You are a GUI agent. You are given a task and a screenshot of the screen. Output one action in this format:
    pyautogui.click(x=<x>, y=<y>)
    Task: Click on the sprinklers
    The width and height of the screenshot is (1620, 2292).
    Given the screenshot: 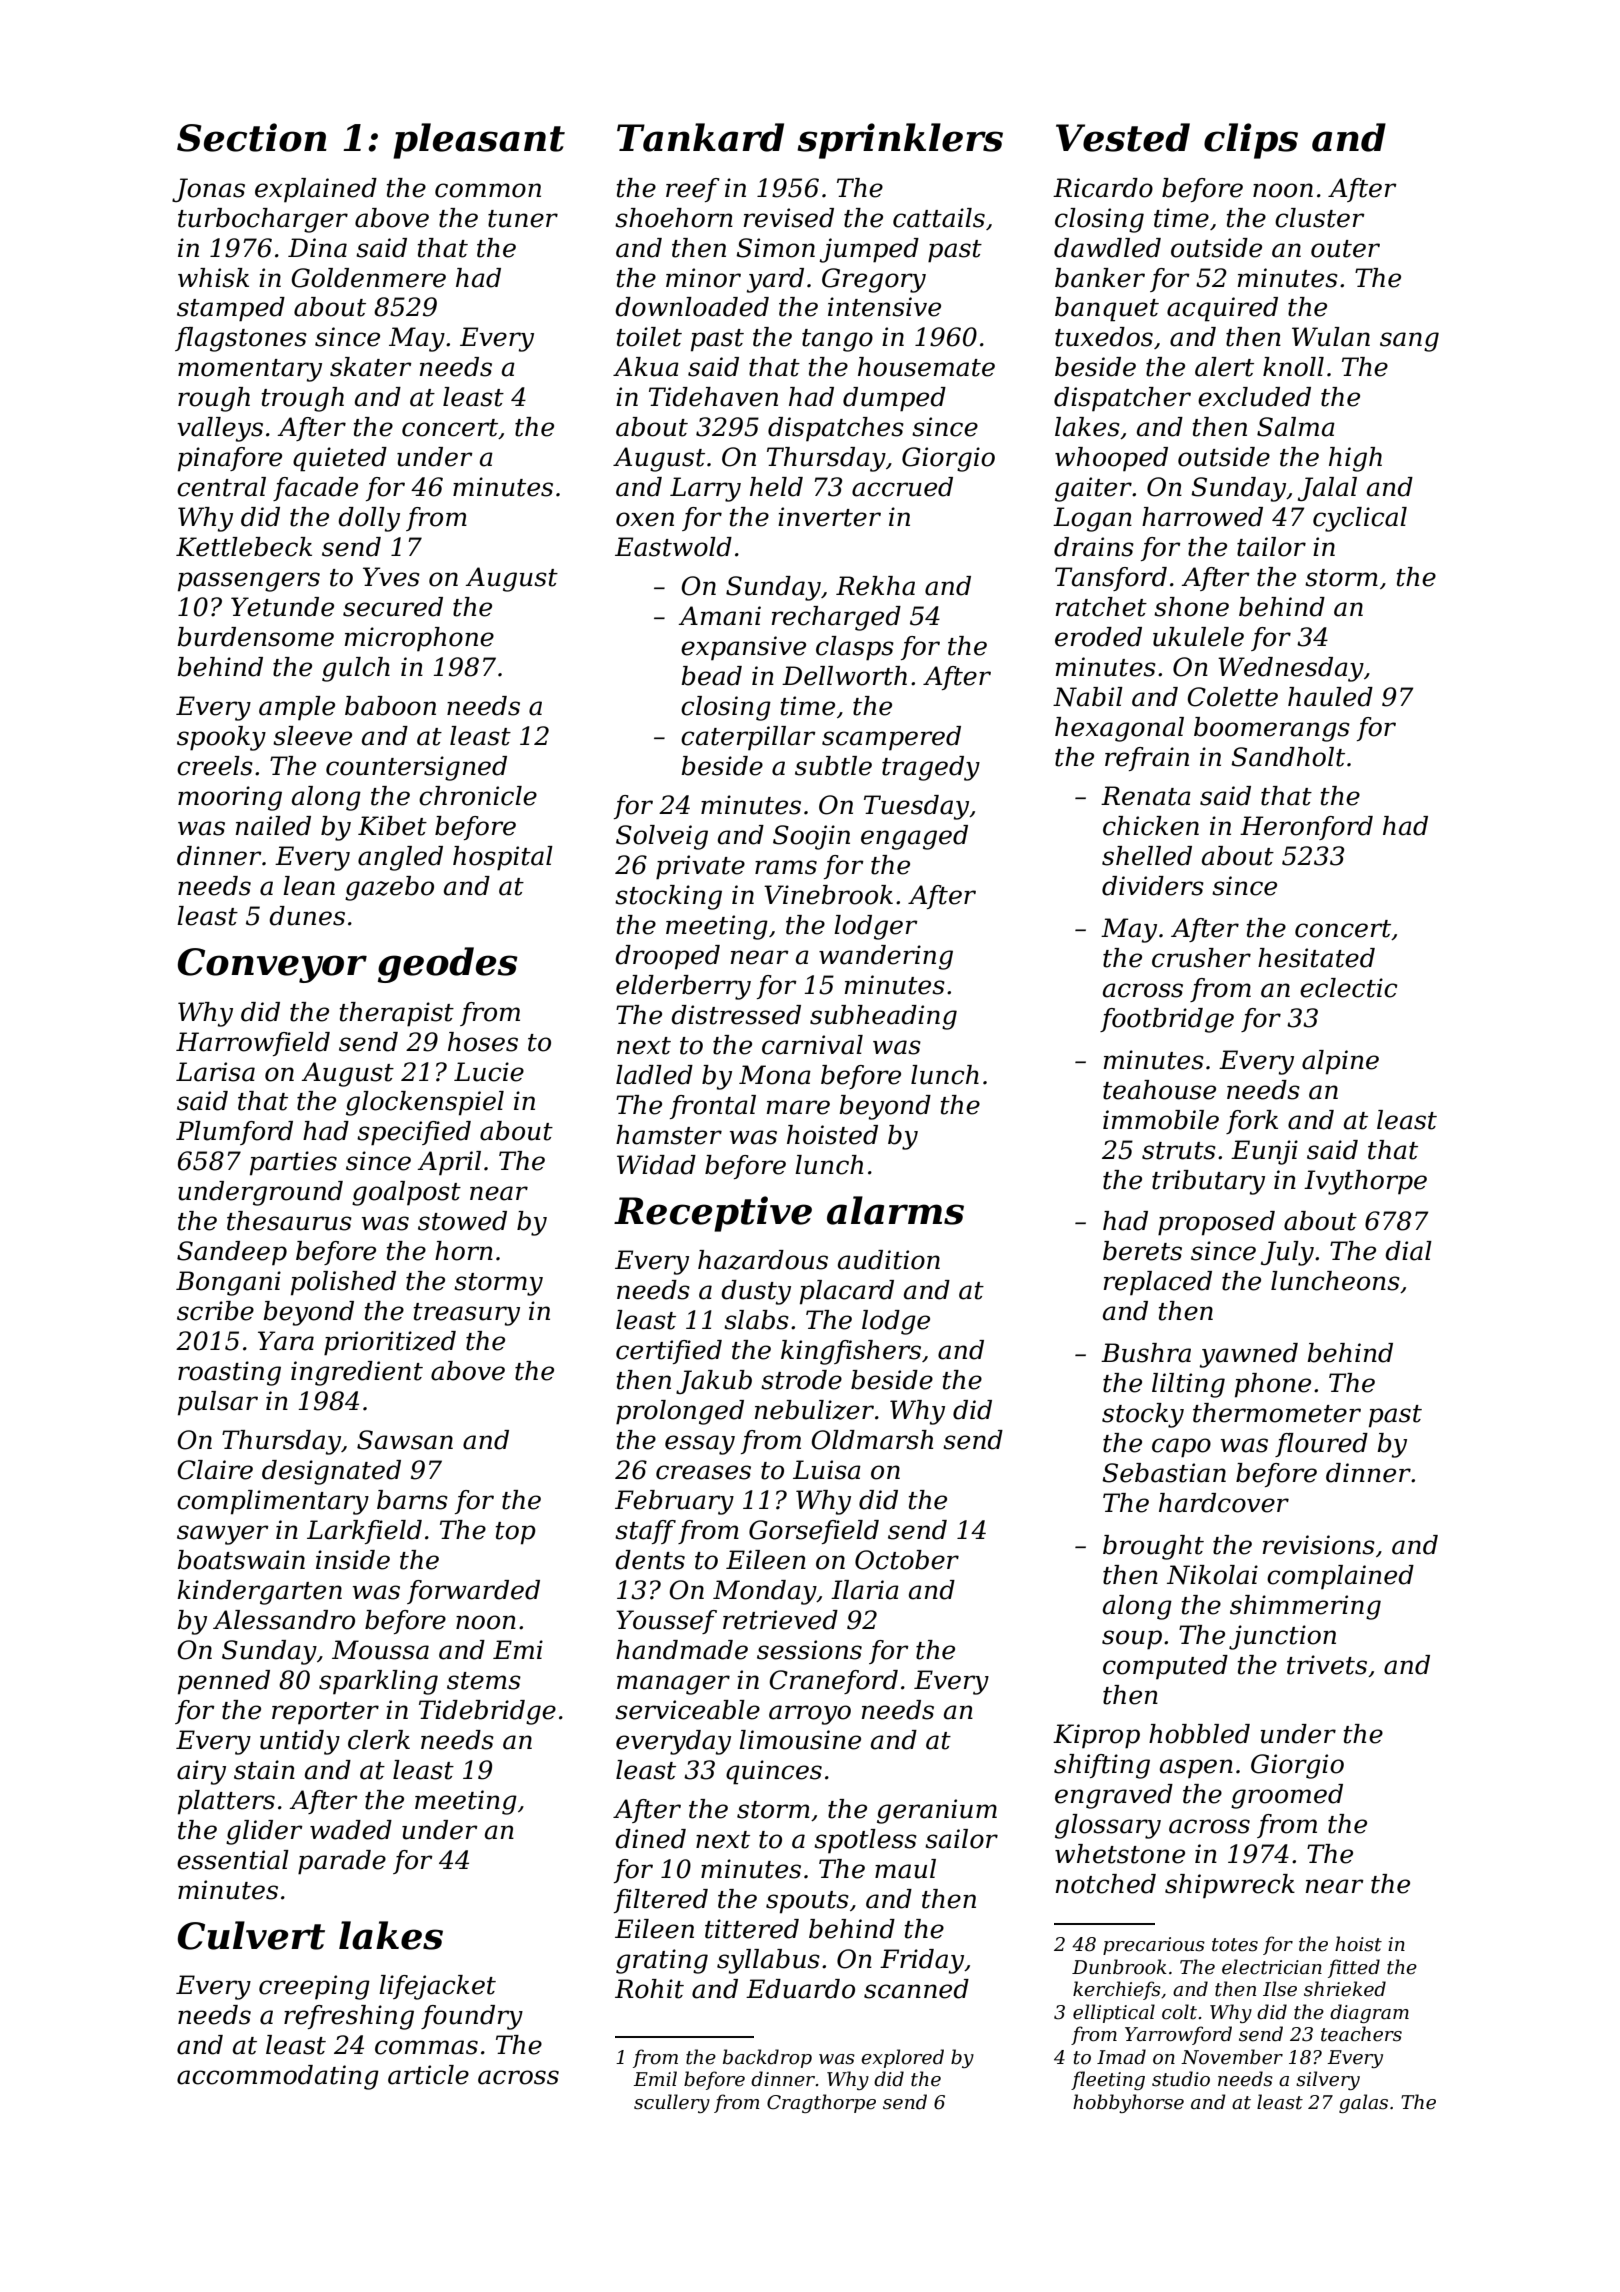 What is the action you would take?
    pyautogui.click(x=900, y=141)
